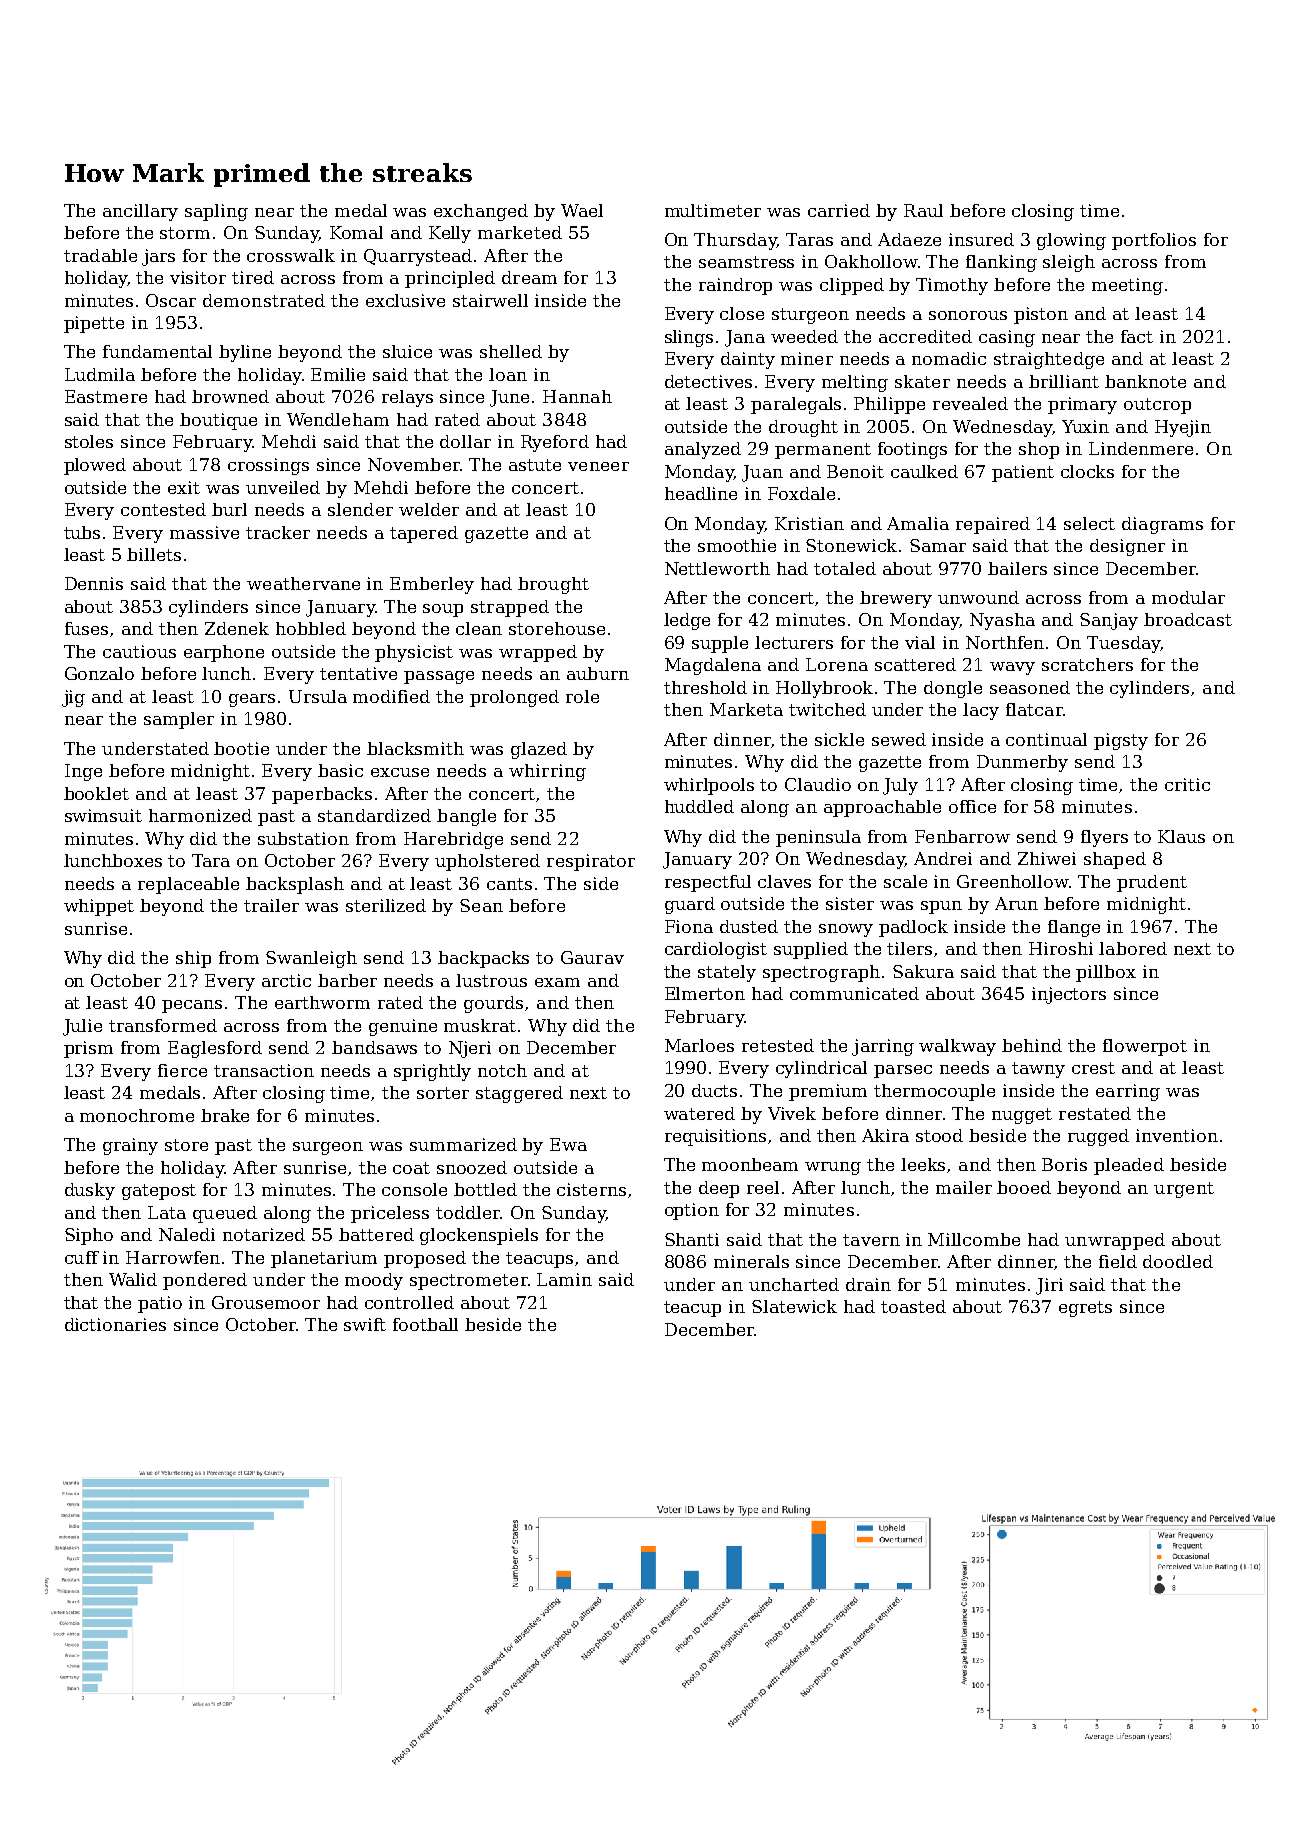 This document has width=1299, height=1837. Describe the element at coordinates (591, 862) in the document. I see `respirator` at that location.
